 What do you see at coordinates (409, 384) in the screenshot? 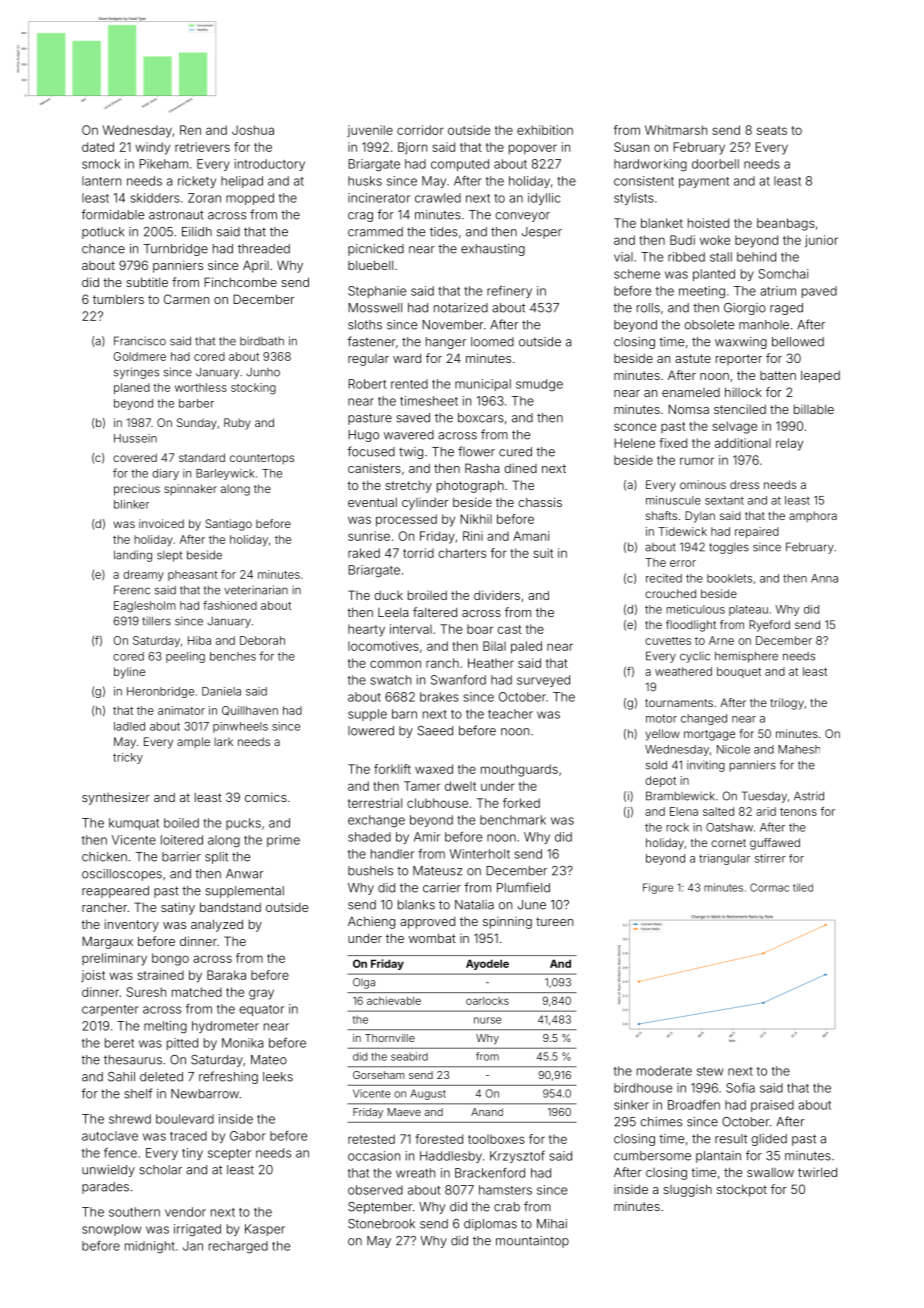
I see `rented` at bounding box center [409, 384].
